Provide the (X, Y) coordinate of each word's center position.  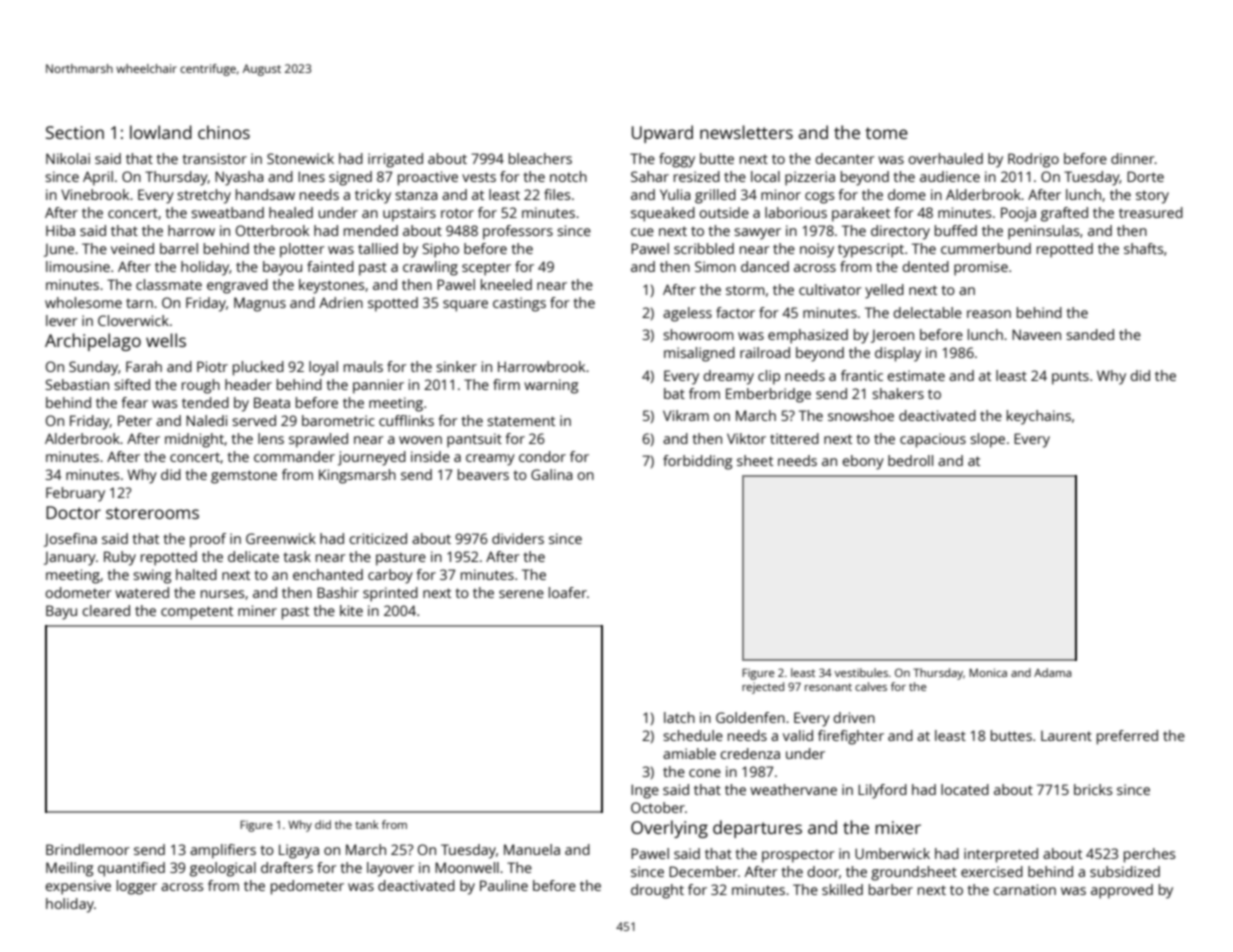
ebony (863, 462)
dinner (1133, 158)
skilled (842, 889)
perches (1149, 855)
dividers (518, 538)
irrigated (395, 160)
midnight (194, 440)
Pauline (504, 885)
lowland (161, 132)
